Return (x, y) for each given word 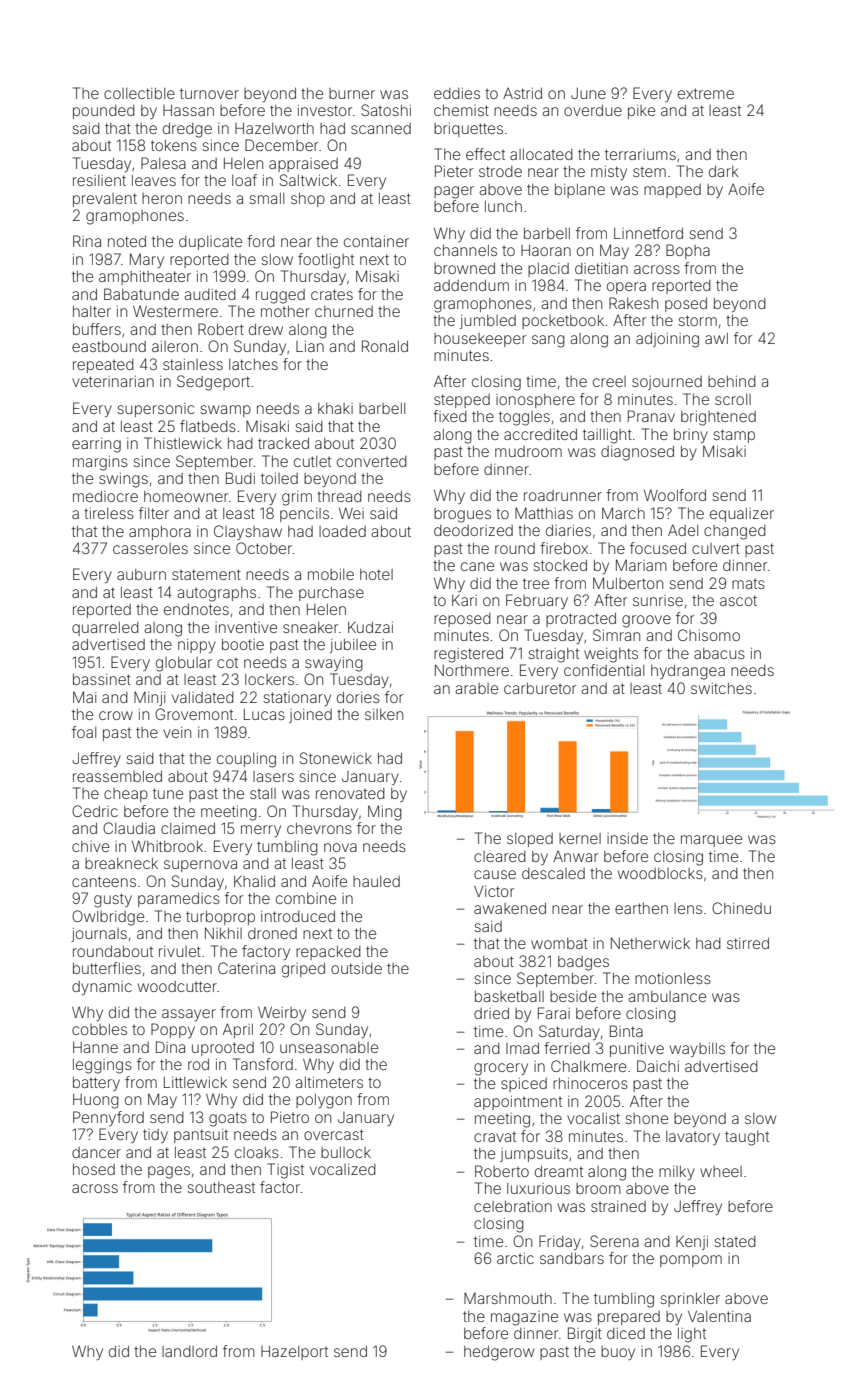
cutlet (312, 461)
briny (691, 436)
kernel (580, 838)
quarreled (105, 629)
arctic (515, 1258)
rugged (280, 296)
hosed (94, 1169)
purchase (331, 594)
